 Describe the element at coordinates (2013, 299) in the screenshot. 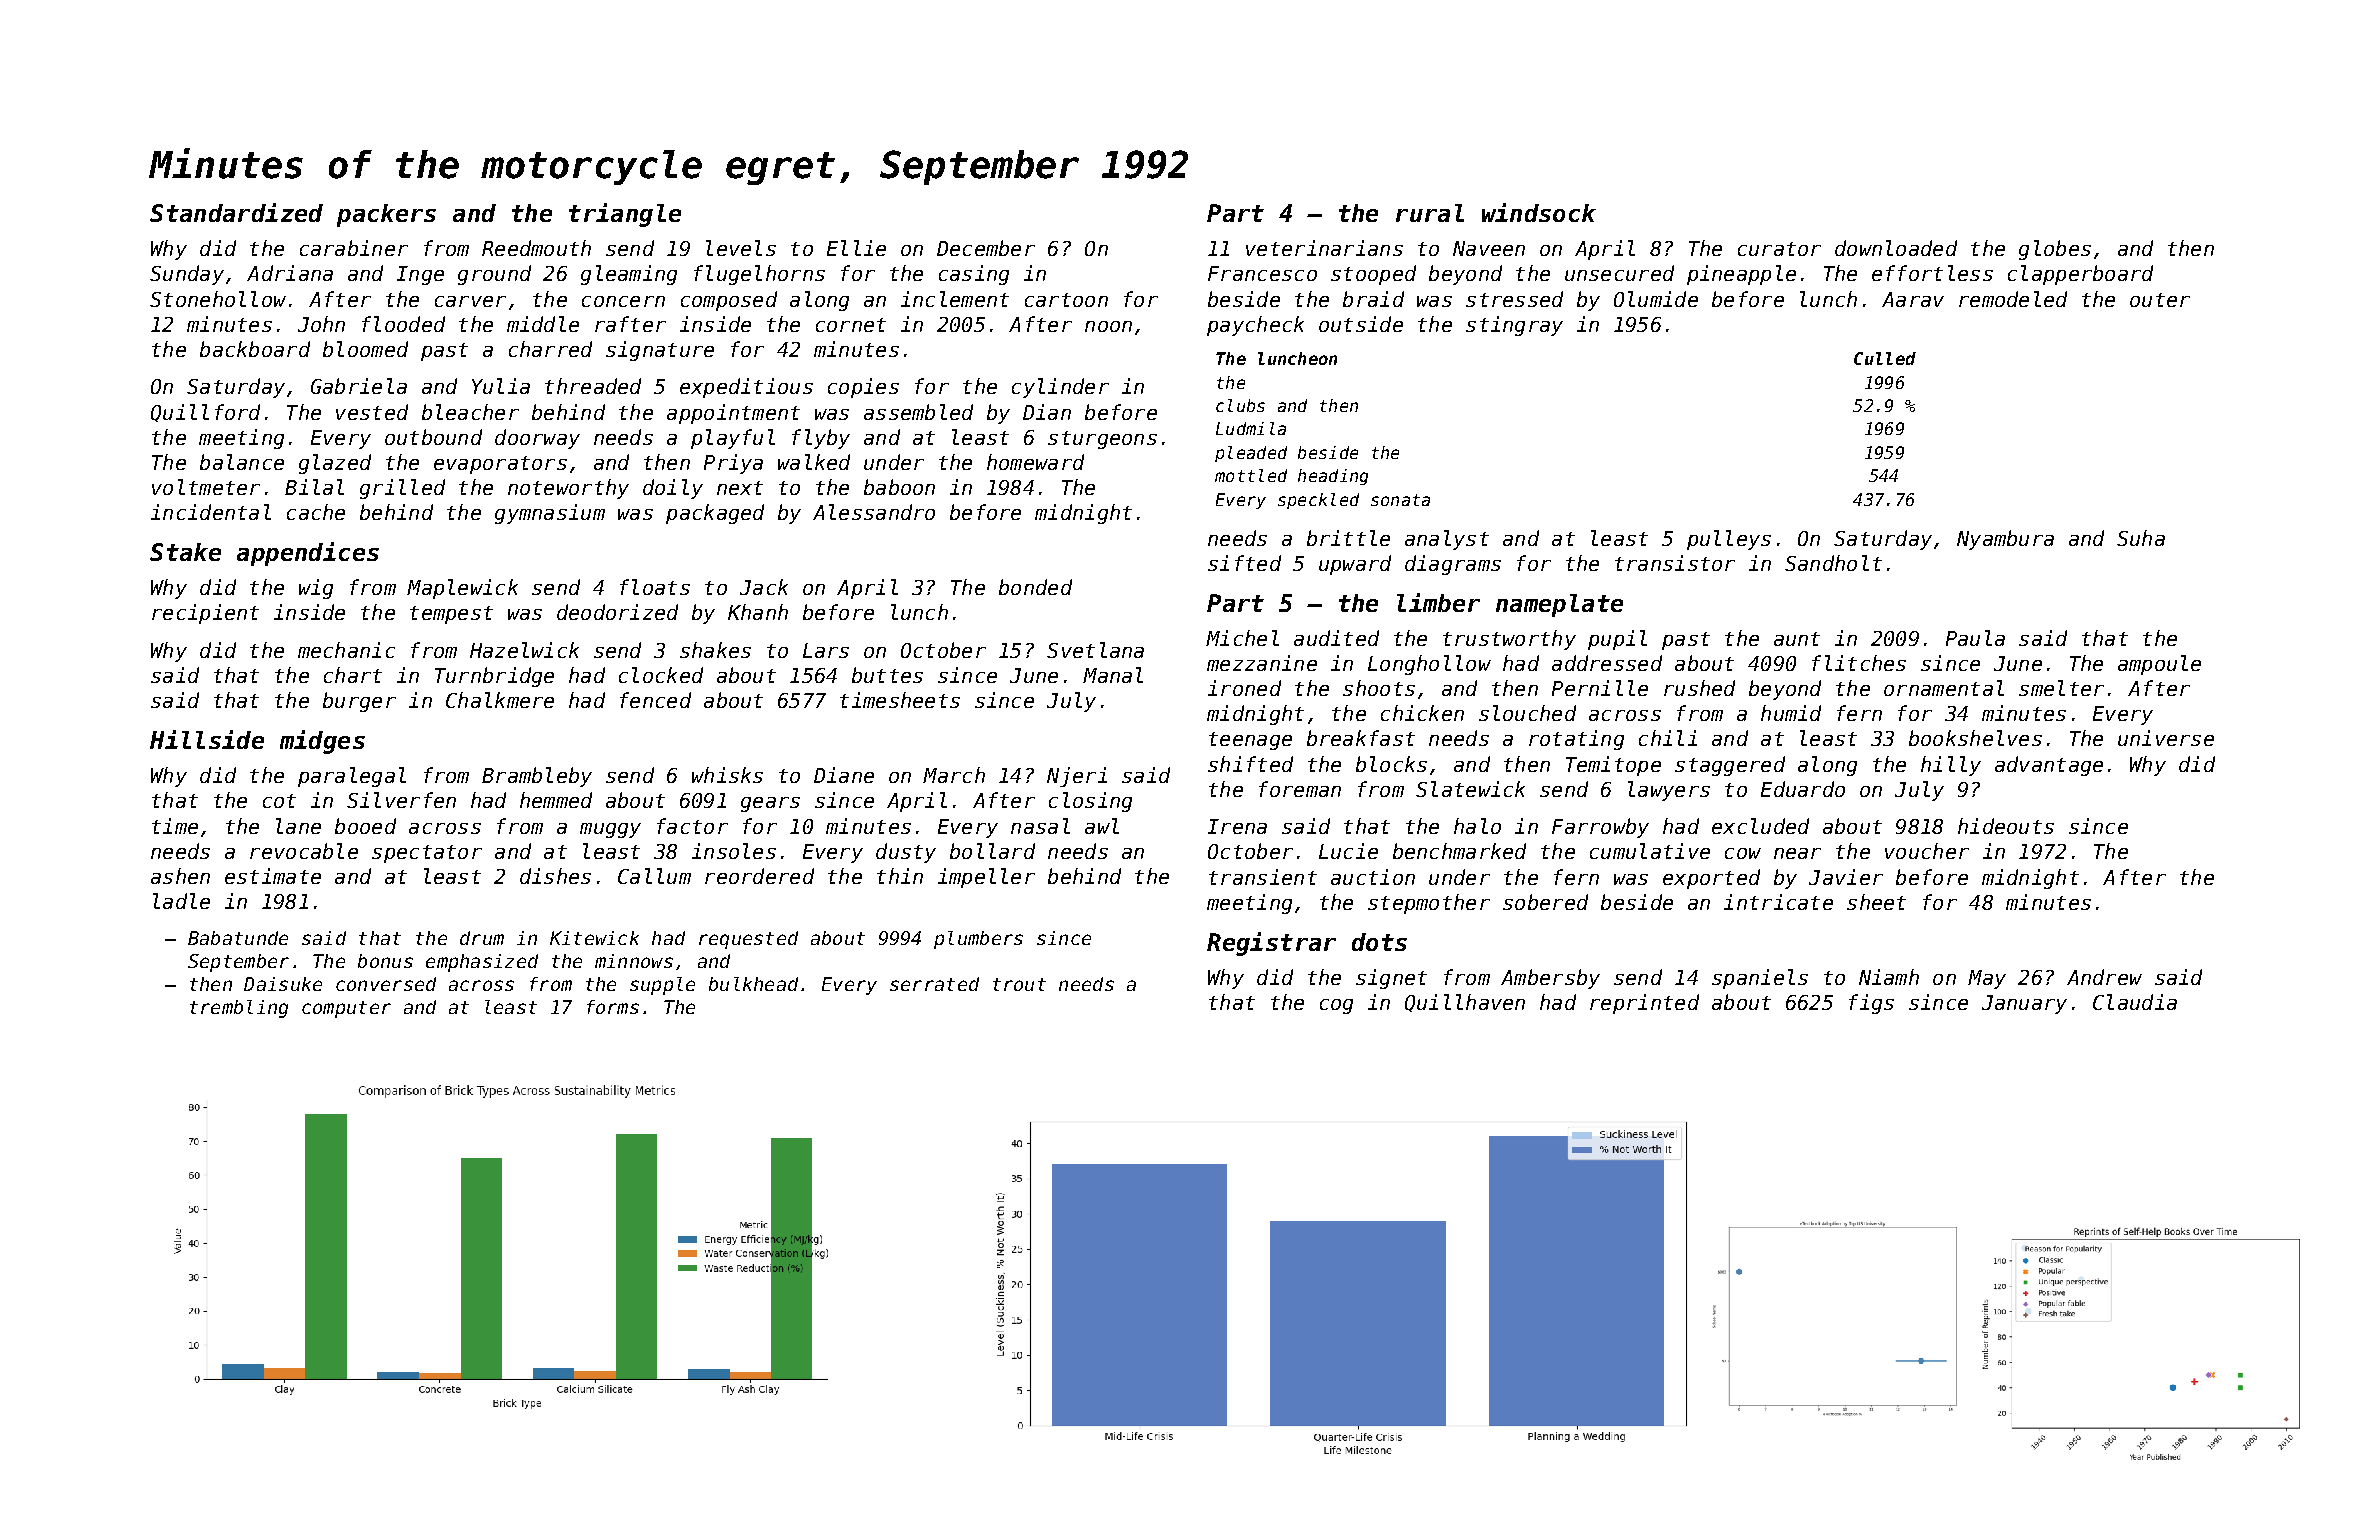

I see `remodeled` at that location.
